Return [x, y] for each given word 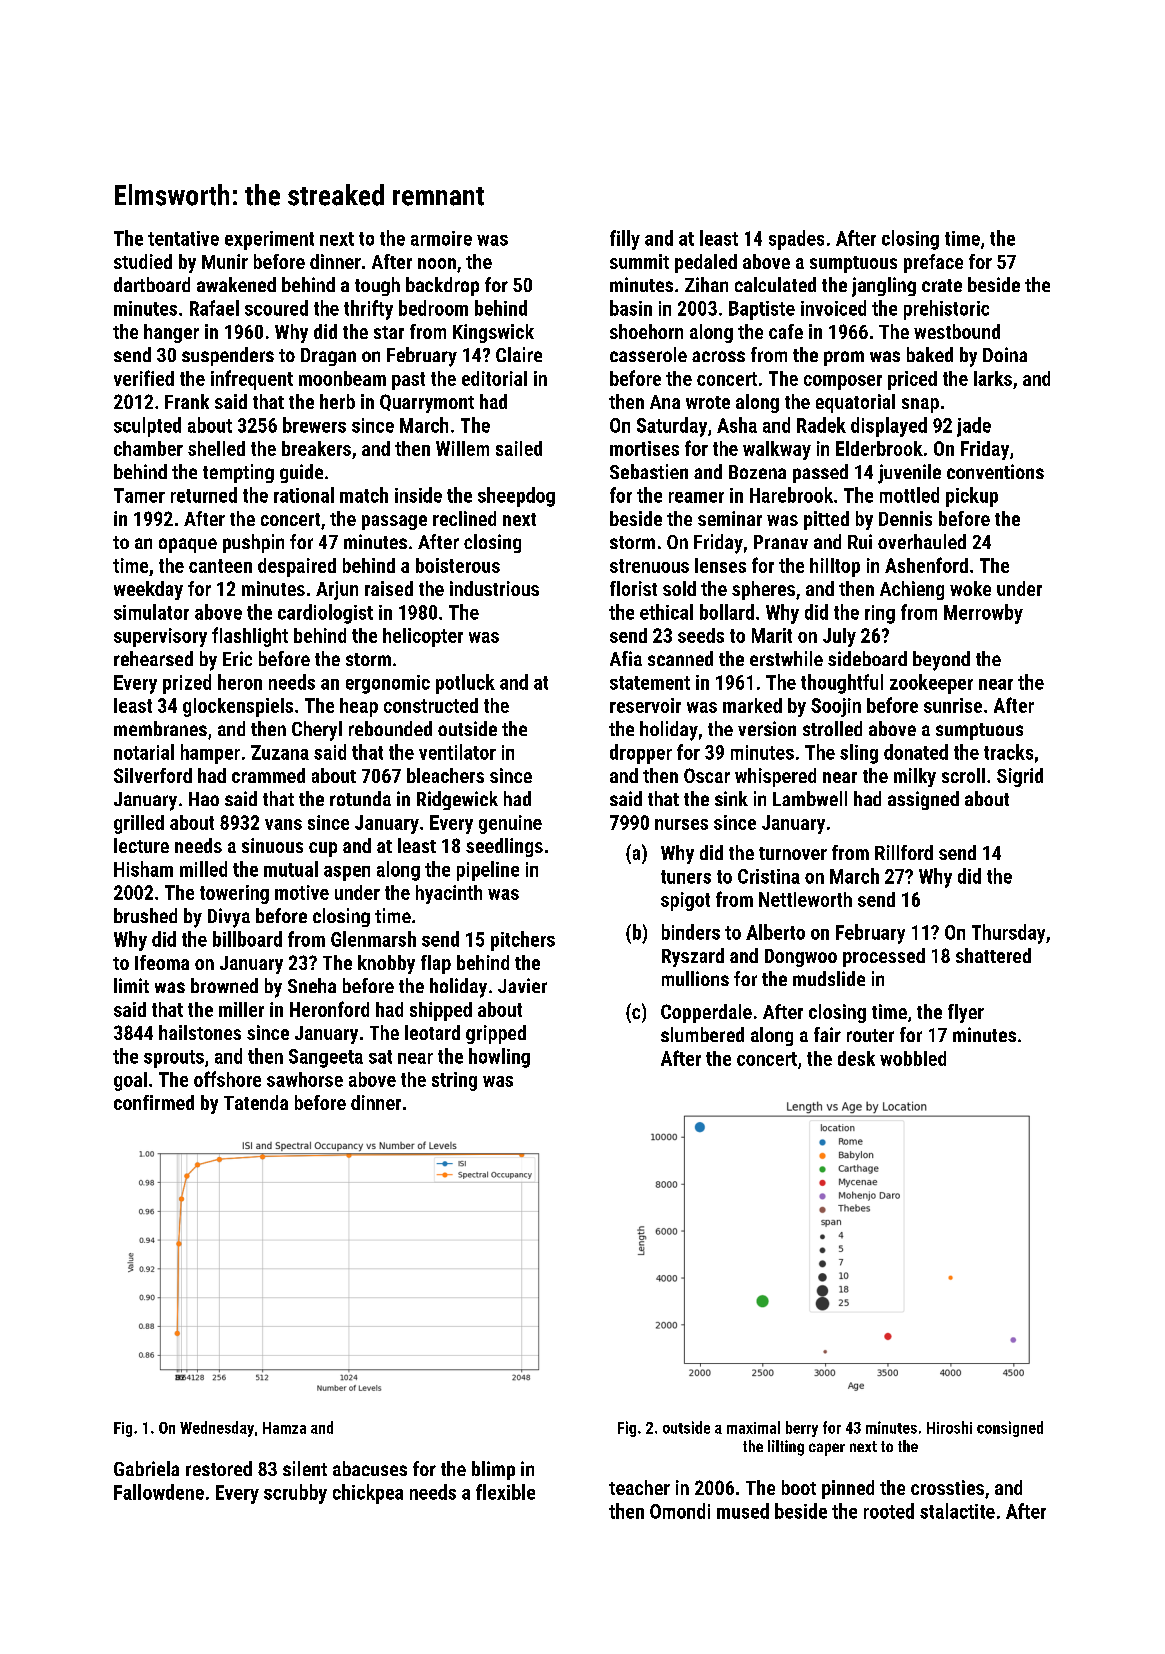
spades [796, 240]
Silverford [153, 775]
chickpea [368, 1494]
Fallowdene [159, 1492]
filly [625, 240]
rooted [889, 1511]
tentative [183, 238]
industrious [494, 588]
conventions [995, 471]
